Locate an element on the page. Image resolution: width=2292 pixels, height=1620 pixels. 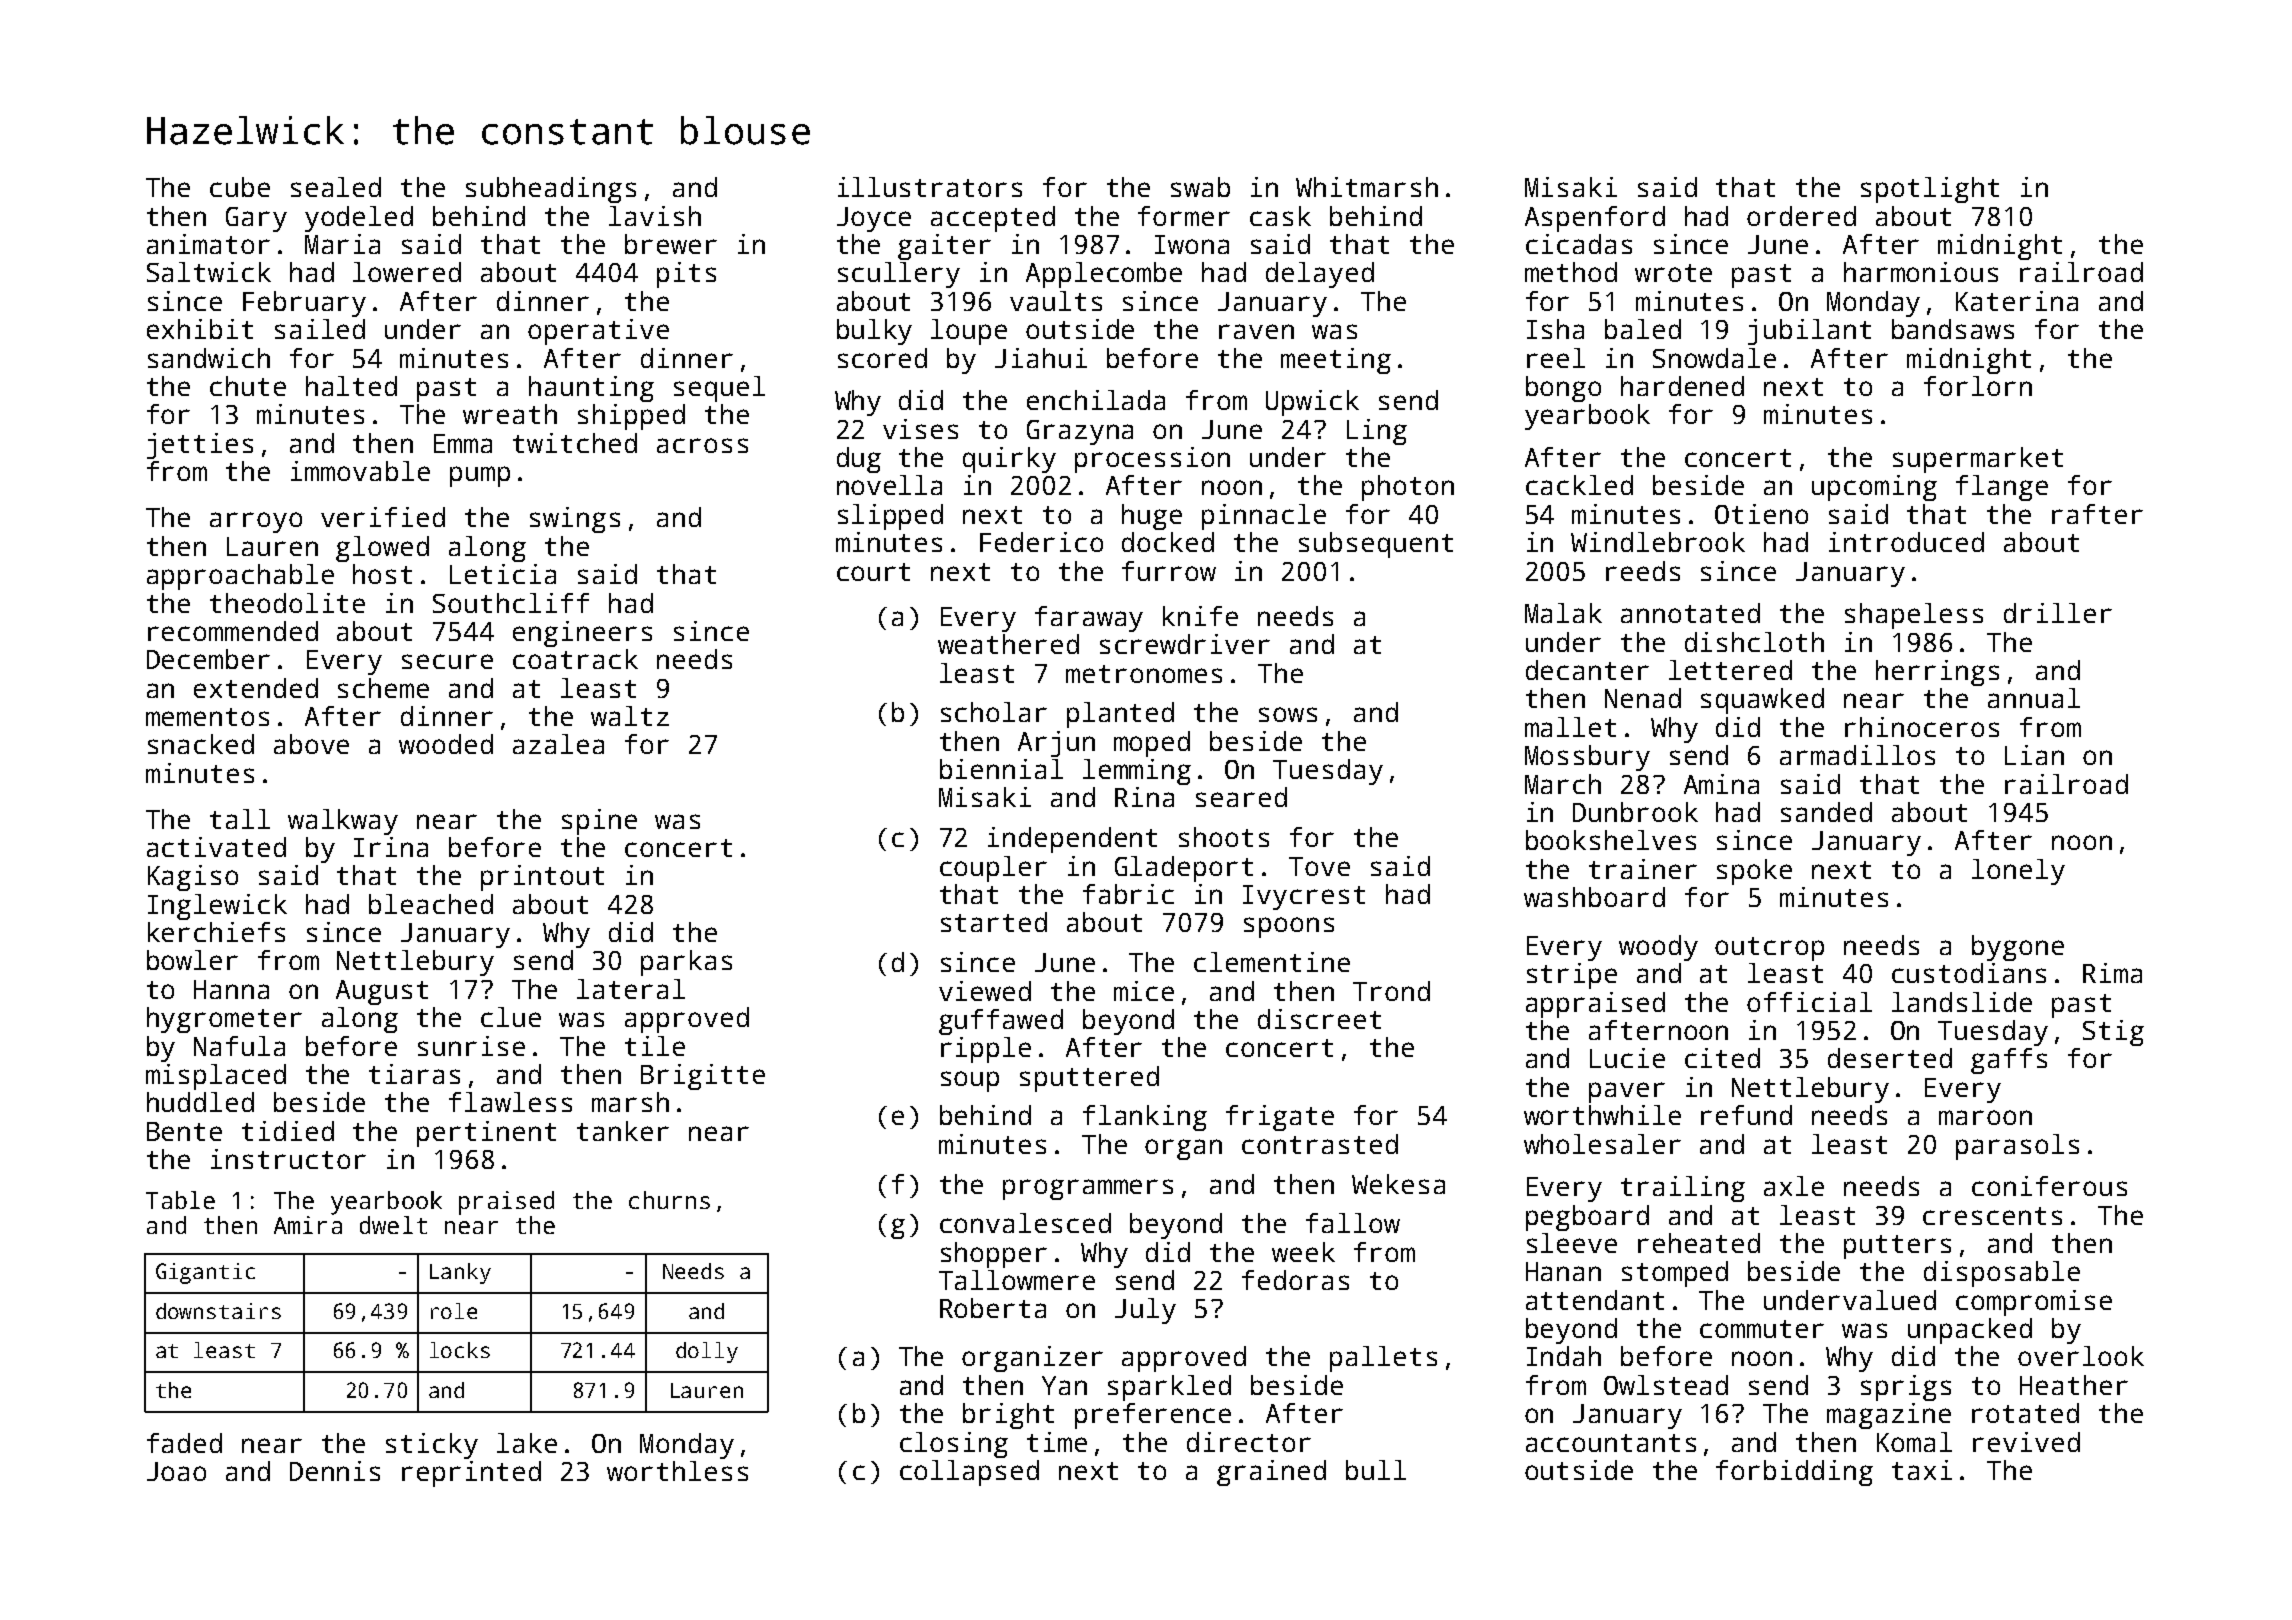
forlorn is located at coordinates (1978, 386).
